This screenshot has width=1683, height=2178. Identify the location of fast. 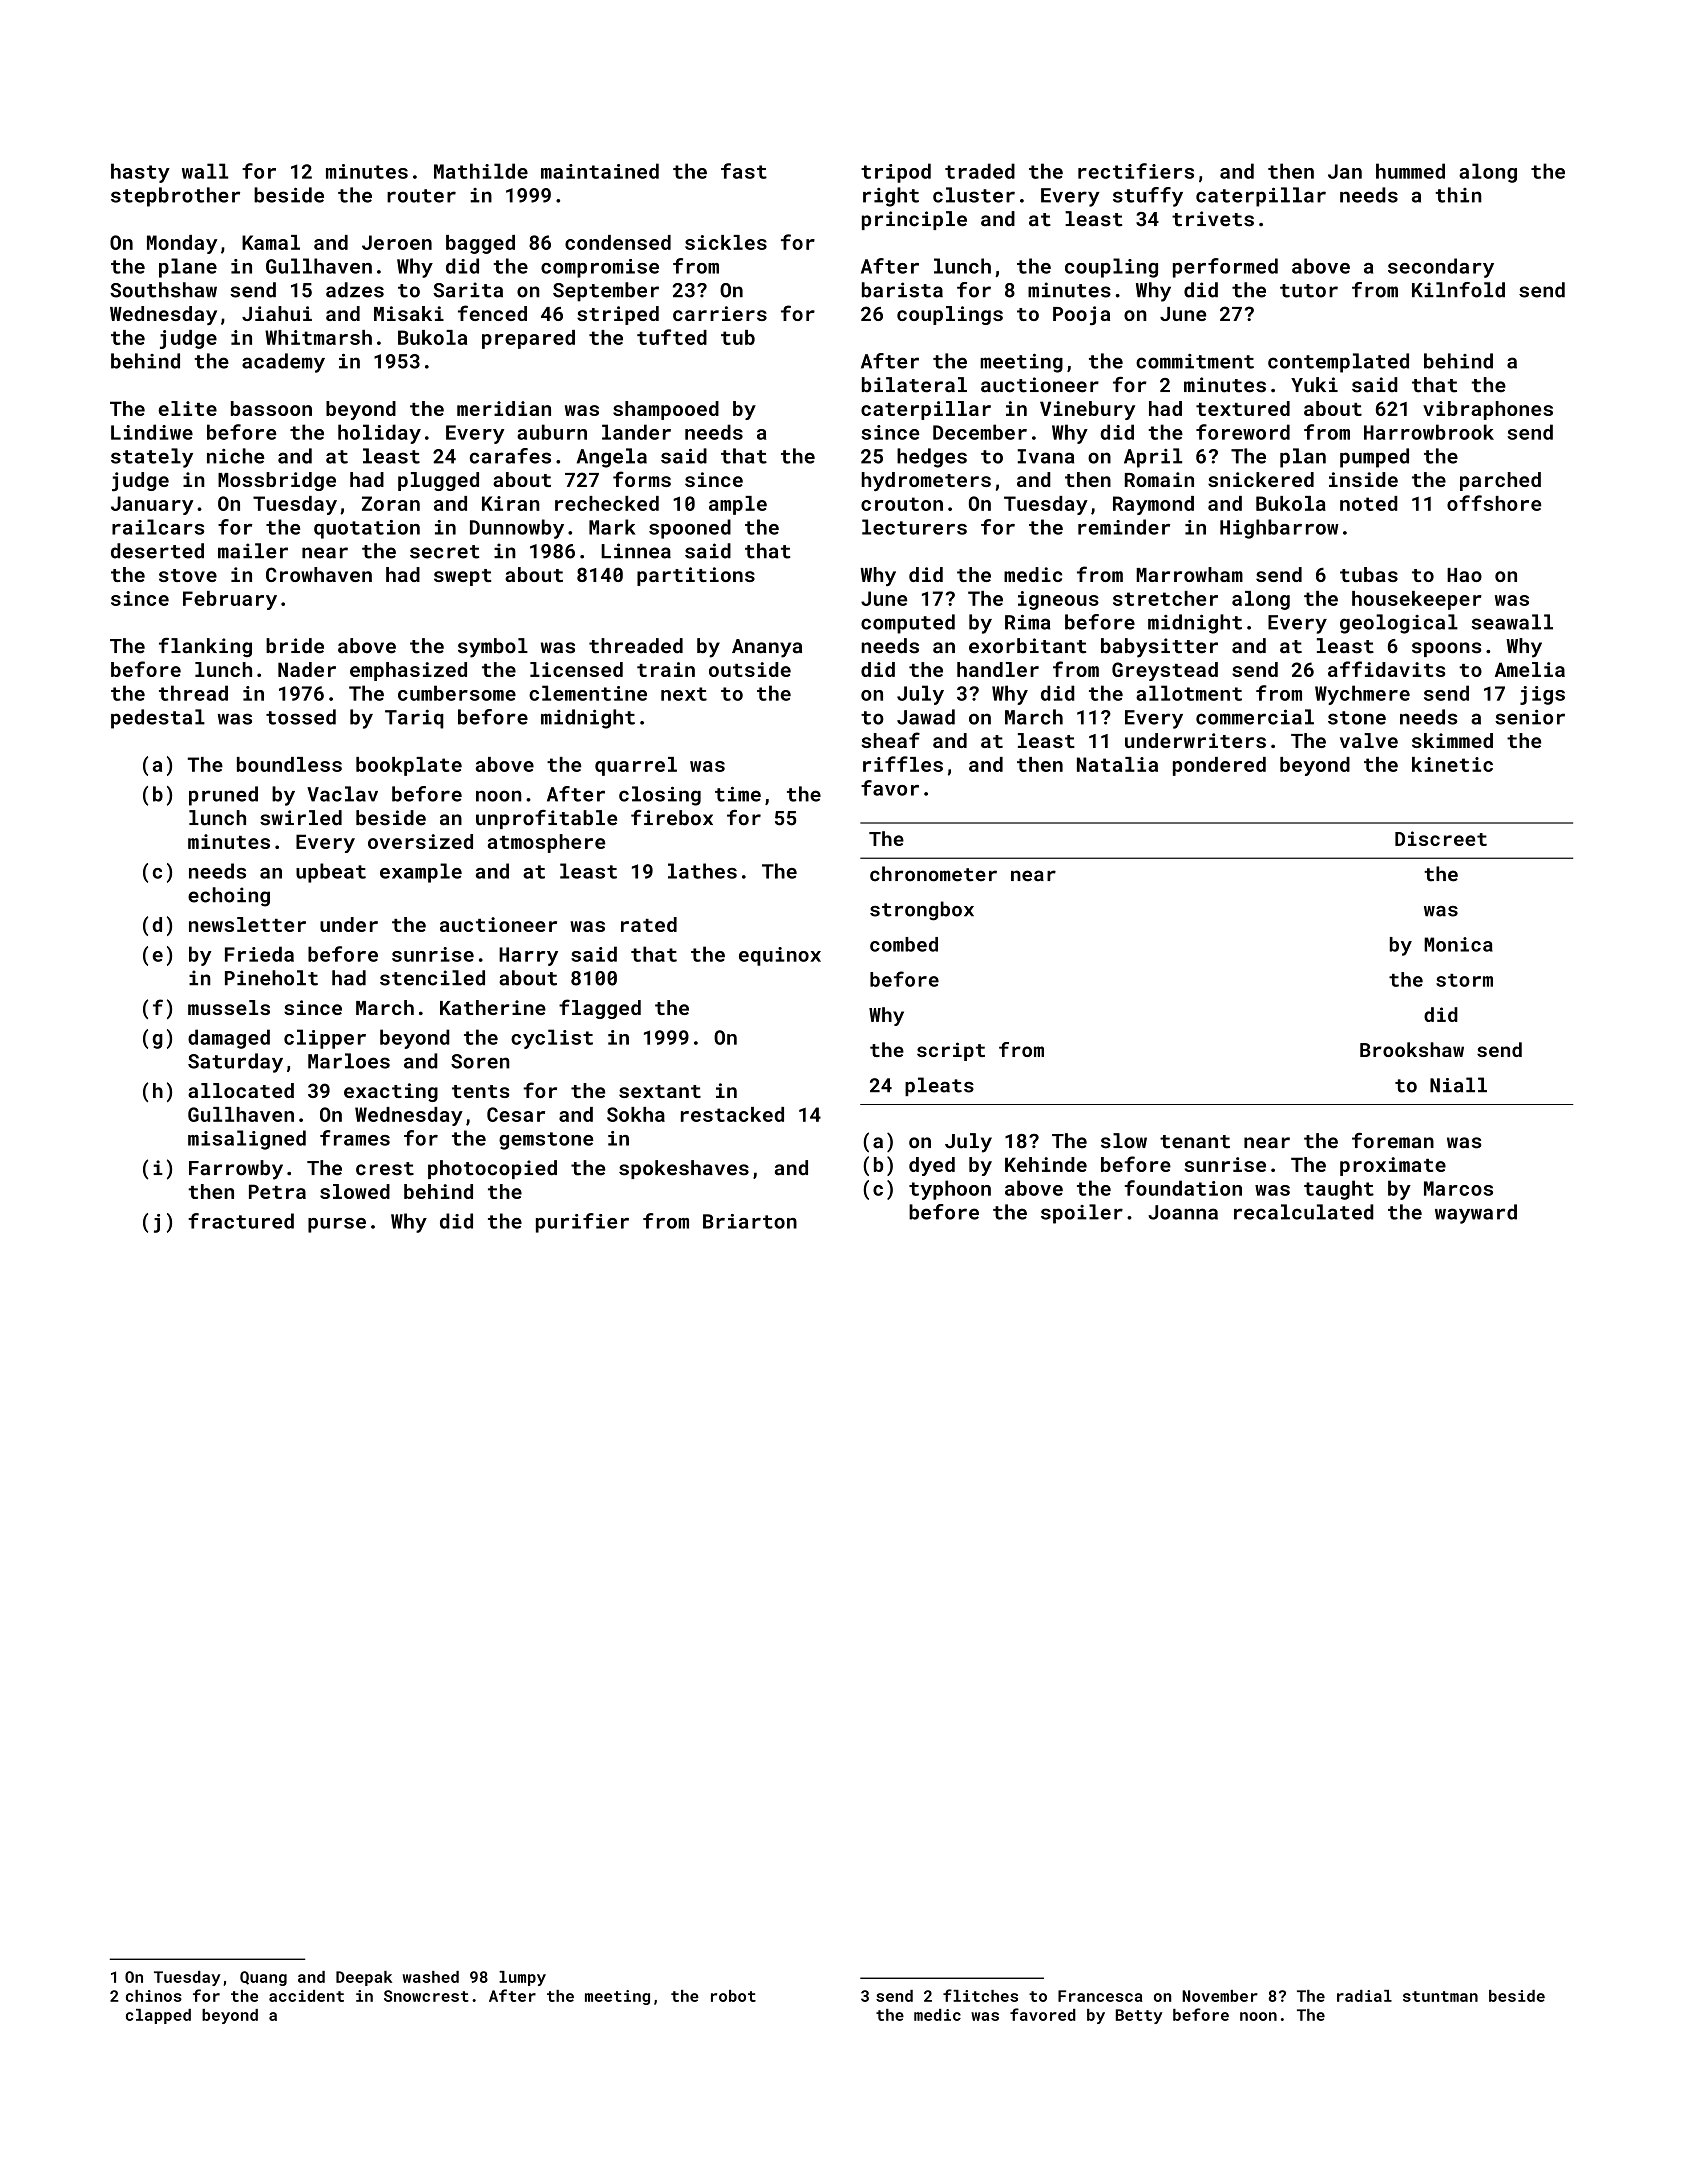
(744, 171).
